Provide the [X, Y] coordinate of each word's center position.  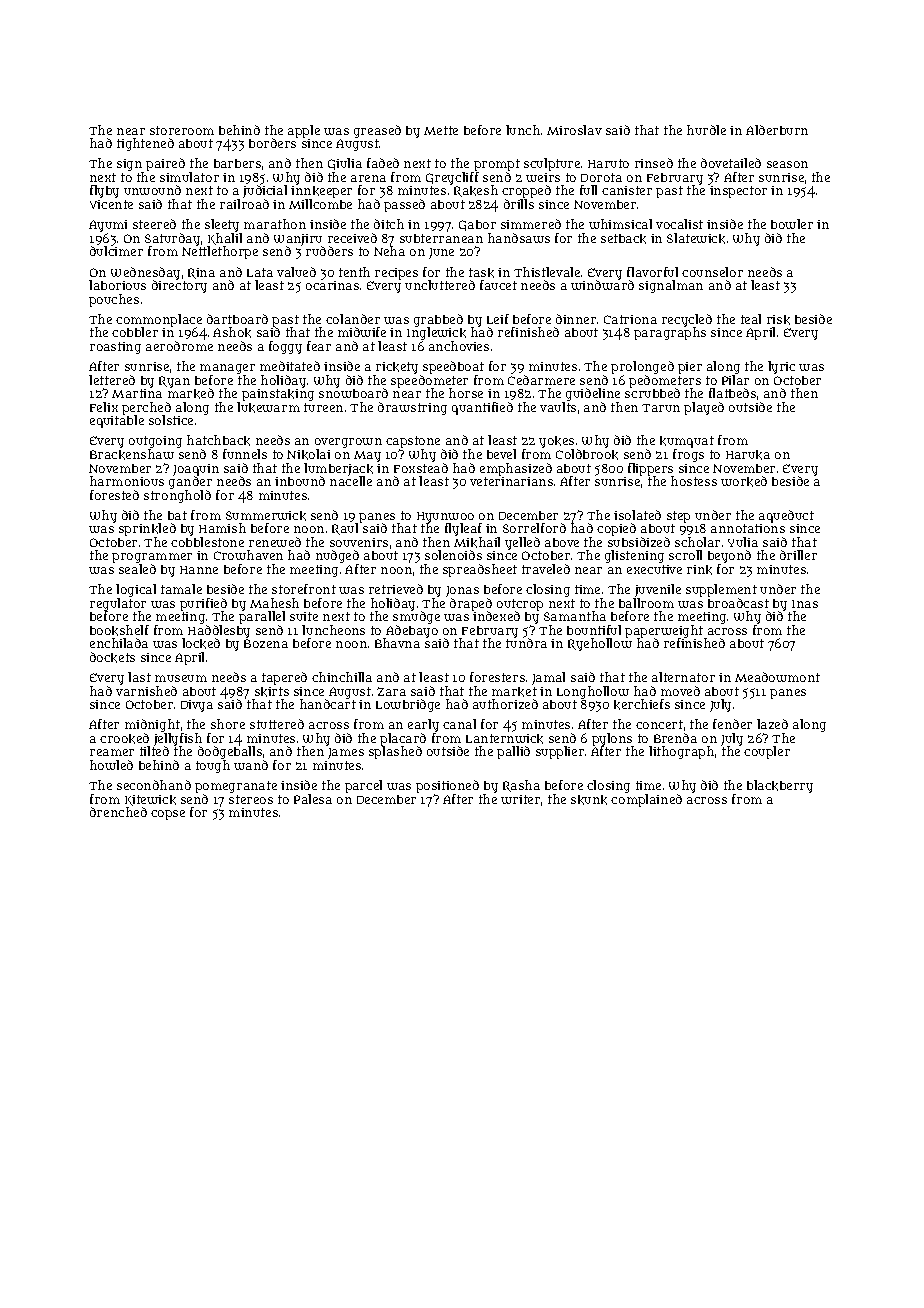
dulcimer [116, 251]
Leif [498, 319]
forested [114, 495]
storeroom [182, 130]
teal [751, 319]
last [139, 677]
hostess [694, 481]
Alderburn [777, 130]
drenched [118, 812]
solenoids [453, 555]
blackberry [780, 786]
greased [377, 131]
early [423, 725]
